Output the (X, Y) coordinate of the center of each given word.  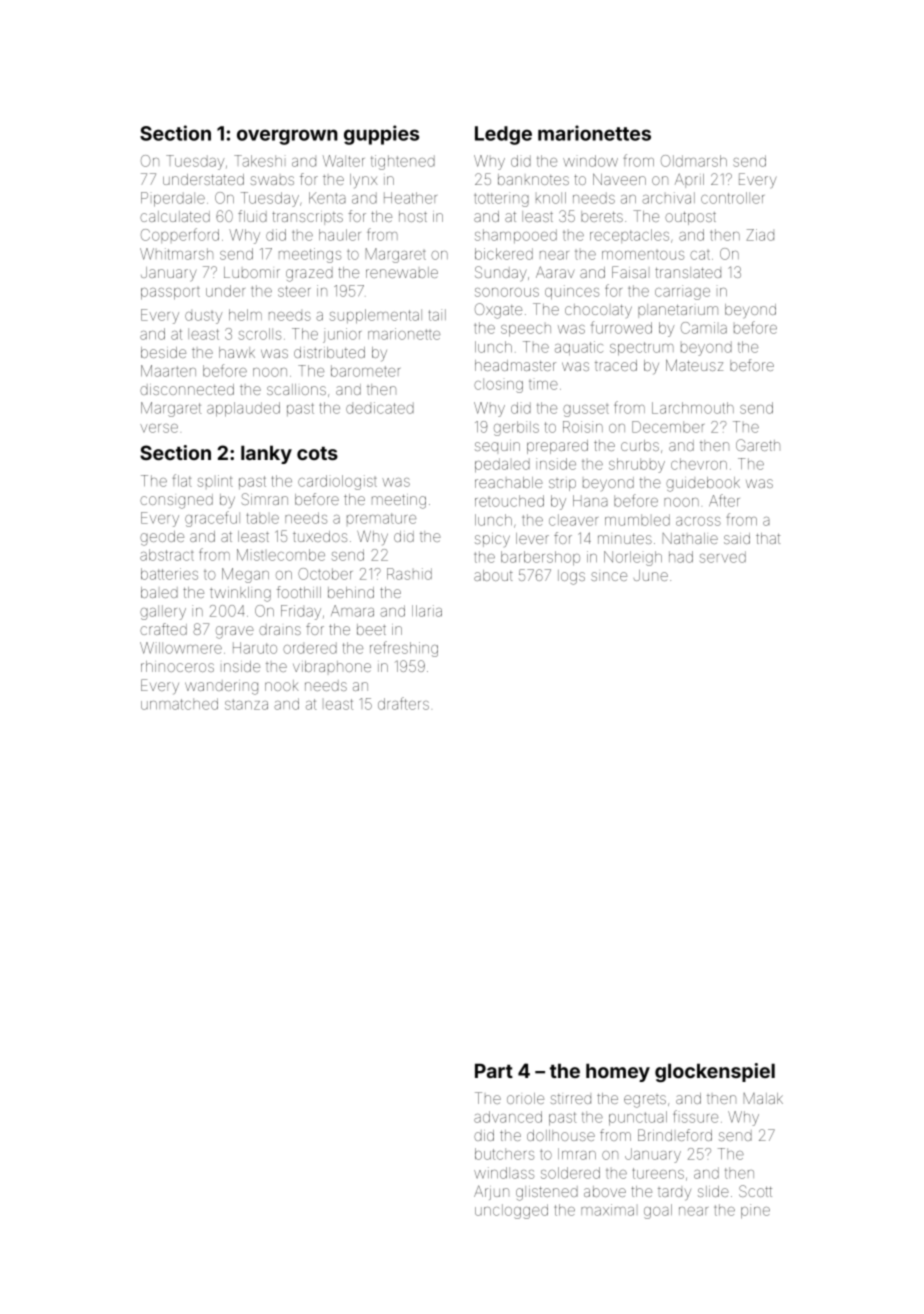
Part (494, 1071)
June (651, 575)
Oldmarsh (694, 161)
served (723, 557)
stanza (246, 704)
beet (371, 629)
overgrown (287, 137)
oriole (525, 1098)
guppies (381, 135)
